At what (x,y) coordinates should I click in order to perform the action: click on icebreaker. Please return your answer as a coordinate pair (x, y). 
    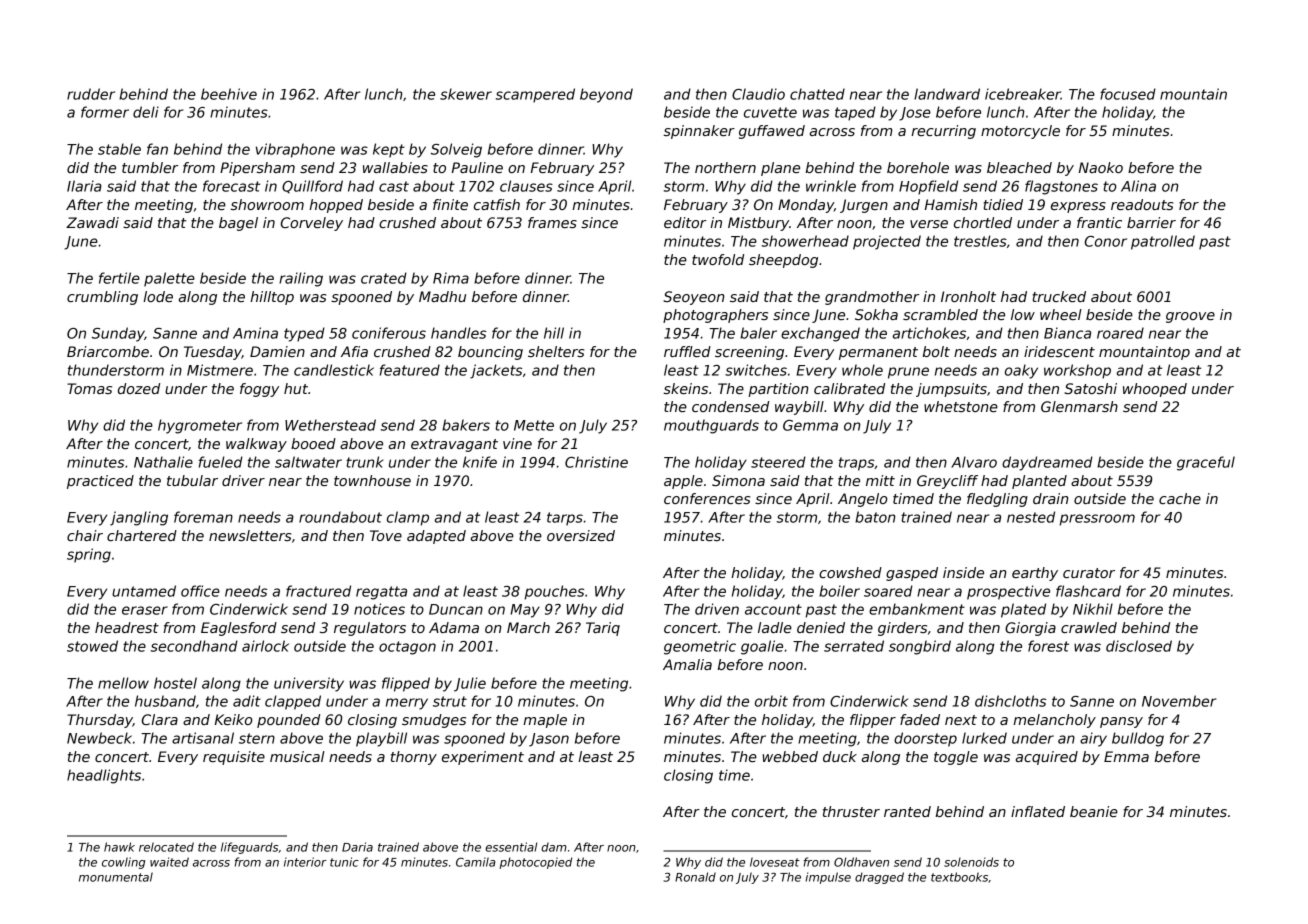
    Looking at the image, I should click on (1023, 94).
